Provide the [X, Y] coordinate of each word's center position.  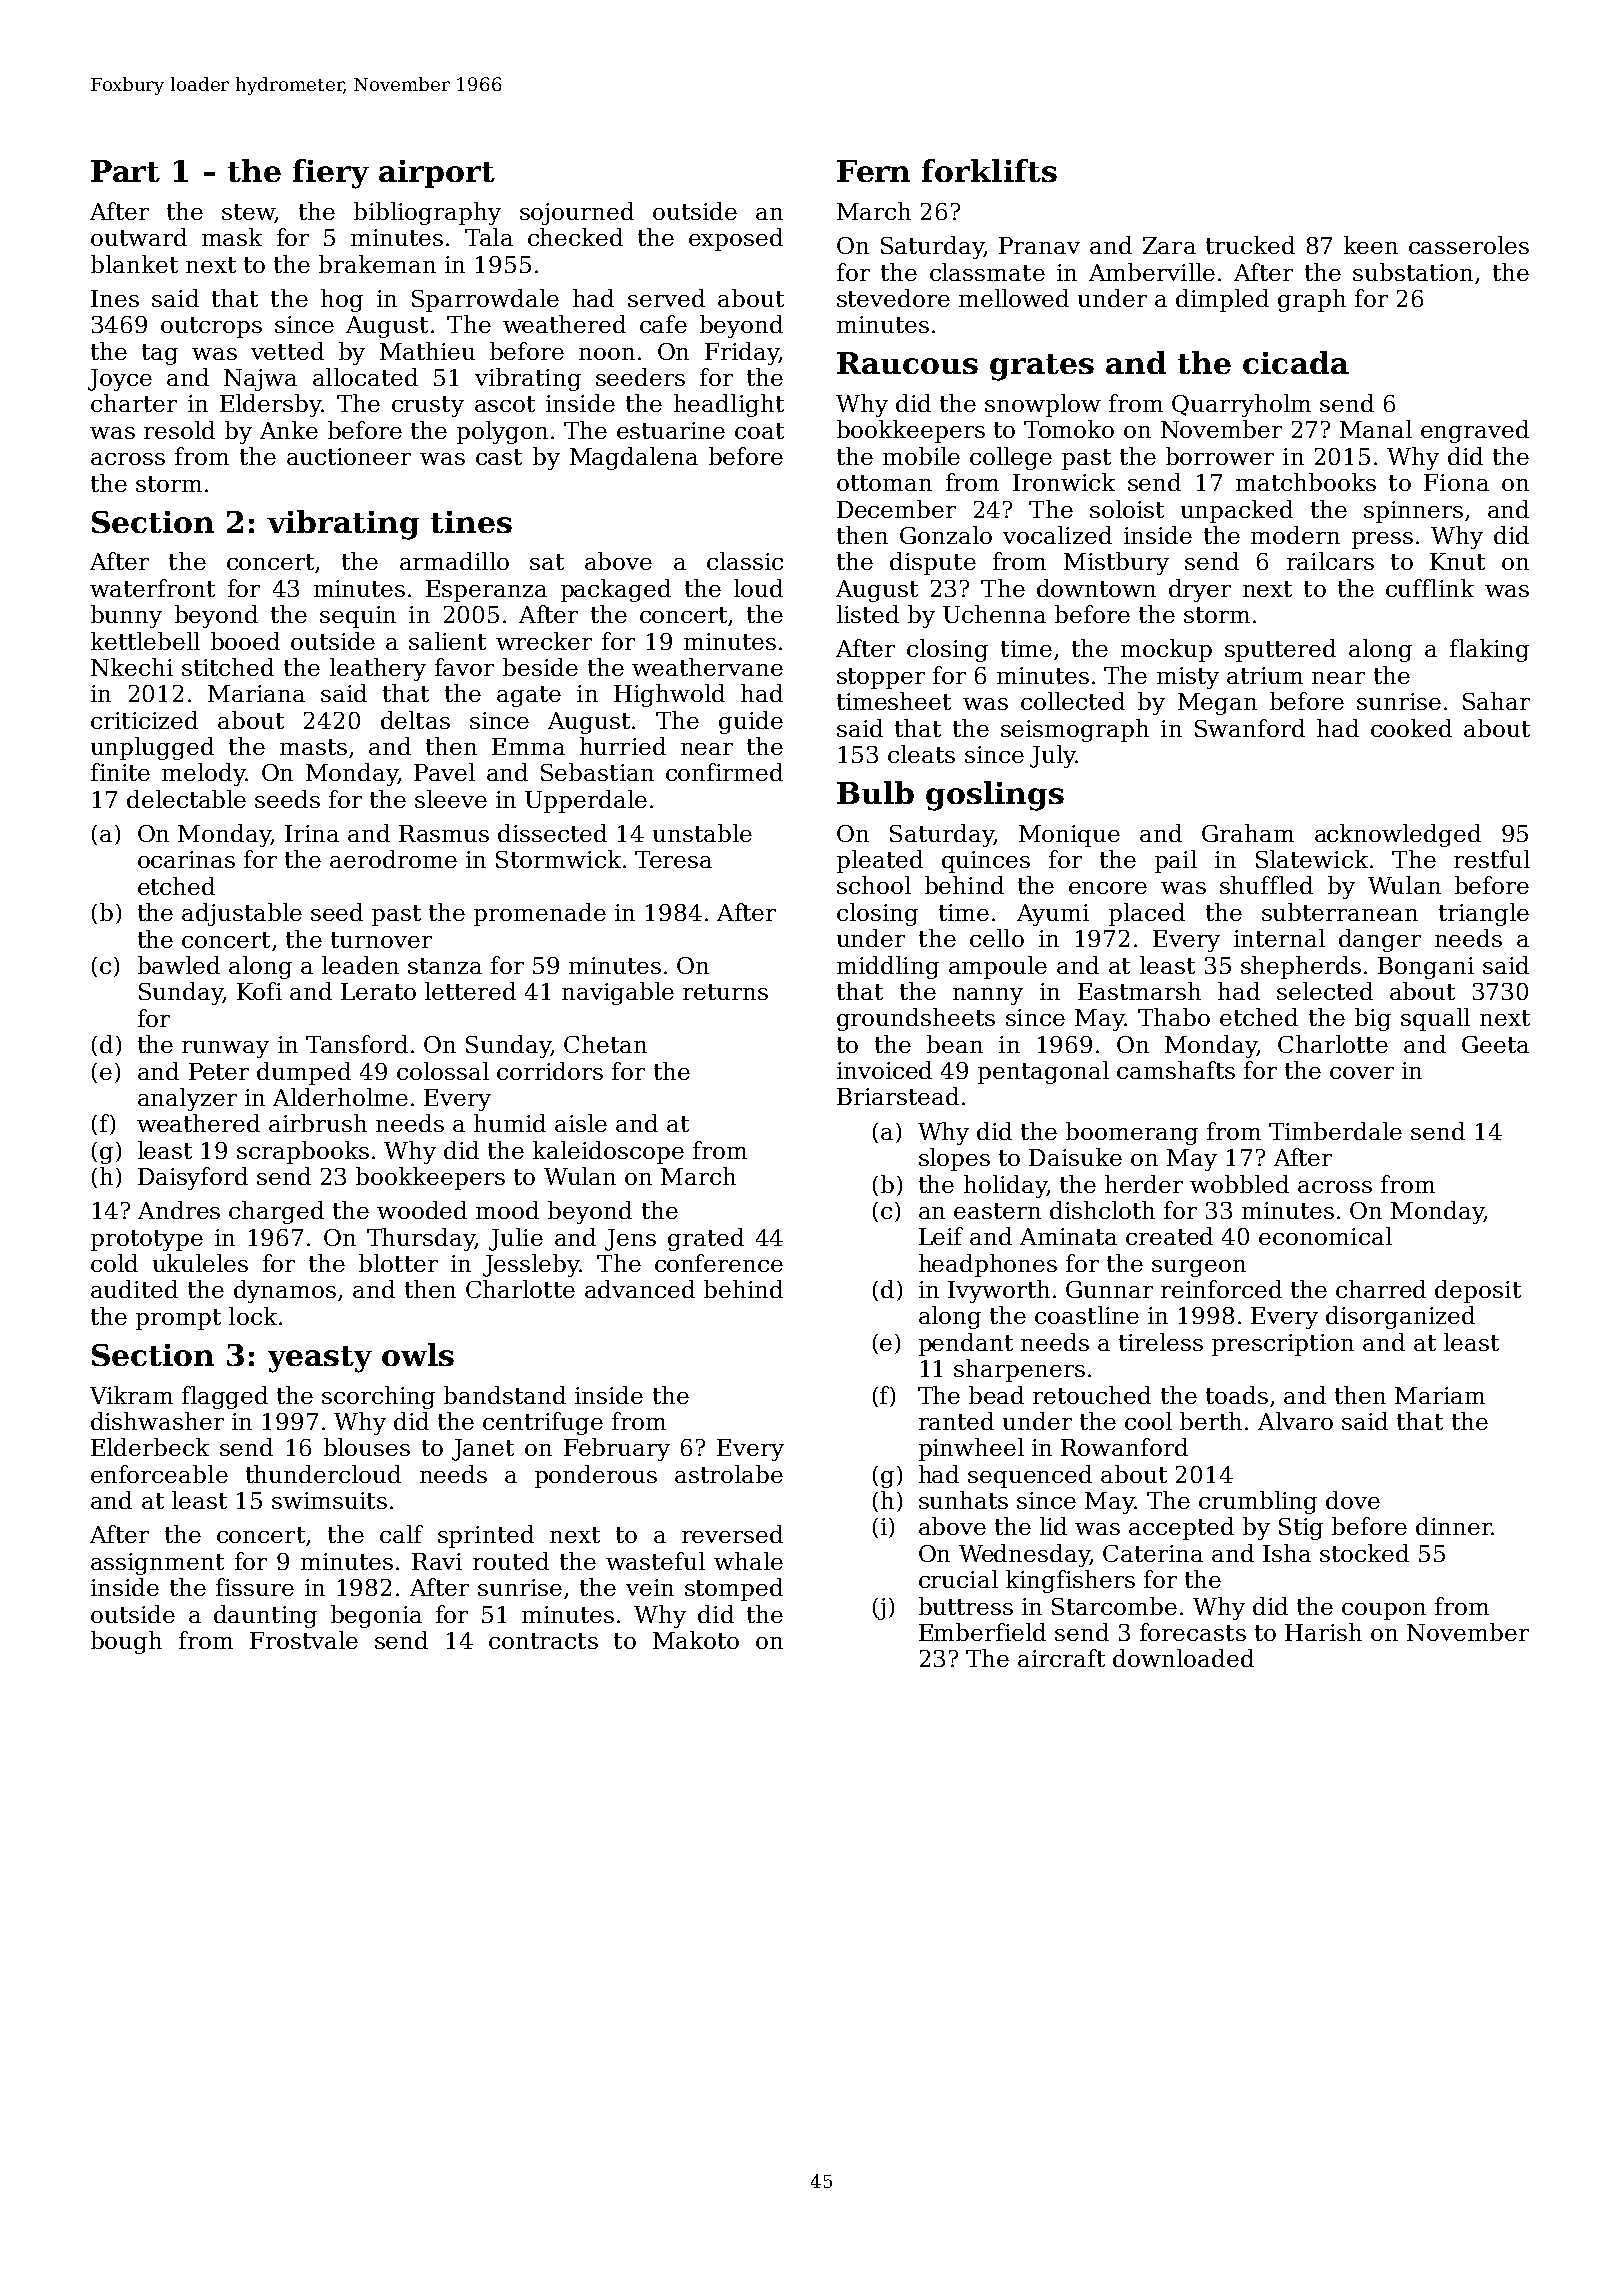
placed [1147, 914]
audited [134, 1289]
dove [1353, 1500]
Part [125, 171]
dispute [933, 563]
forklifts [989, 170]
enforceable [159, 1474]
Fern [873, 171]
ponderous [596, 1476]
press [1382, 540]
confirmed [724, 772]
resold [179, 430]
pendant [966, 1344]
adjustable [242, 914]
